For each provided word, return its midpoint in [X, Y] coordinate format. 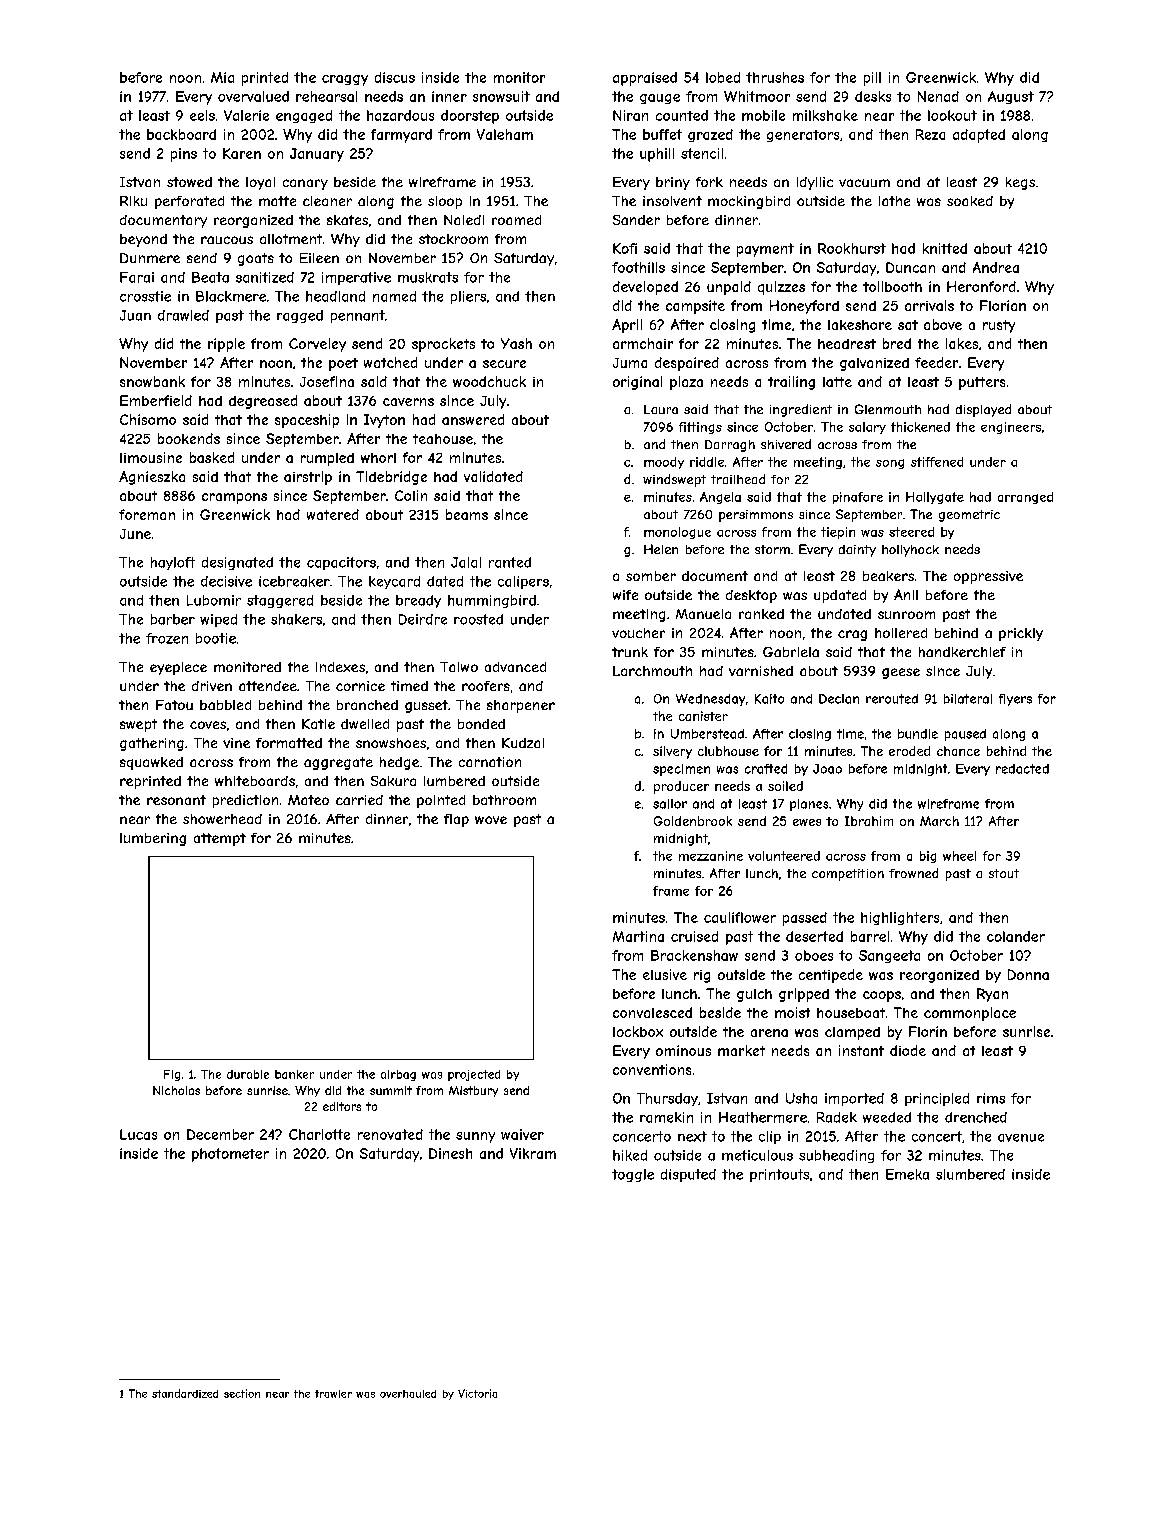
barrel [870, 936]
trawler [333, 1394]
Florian [1003, 305]
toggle [633, 1175]
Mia [222, 77]
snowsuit [501, 96]
